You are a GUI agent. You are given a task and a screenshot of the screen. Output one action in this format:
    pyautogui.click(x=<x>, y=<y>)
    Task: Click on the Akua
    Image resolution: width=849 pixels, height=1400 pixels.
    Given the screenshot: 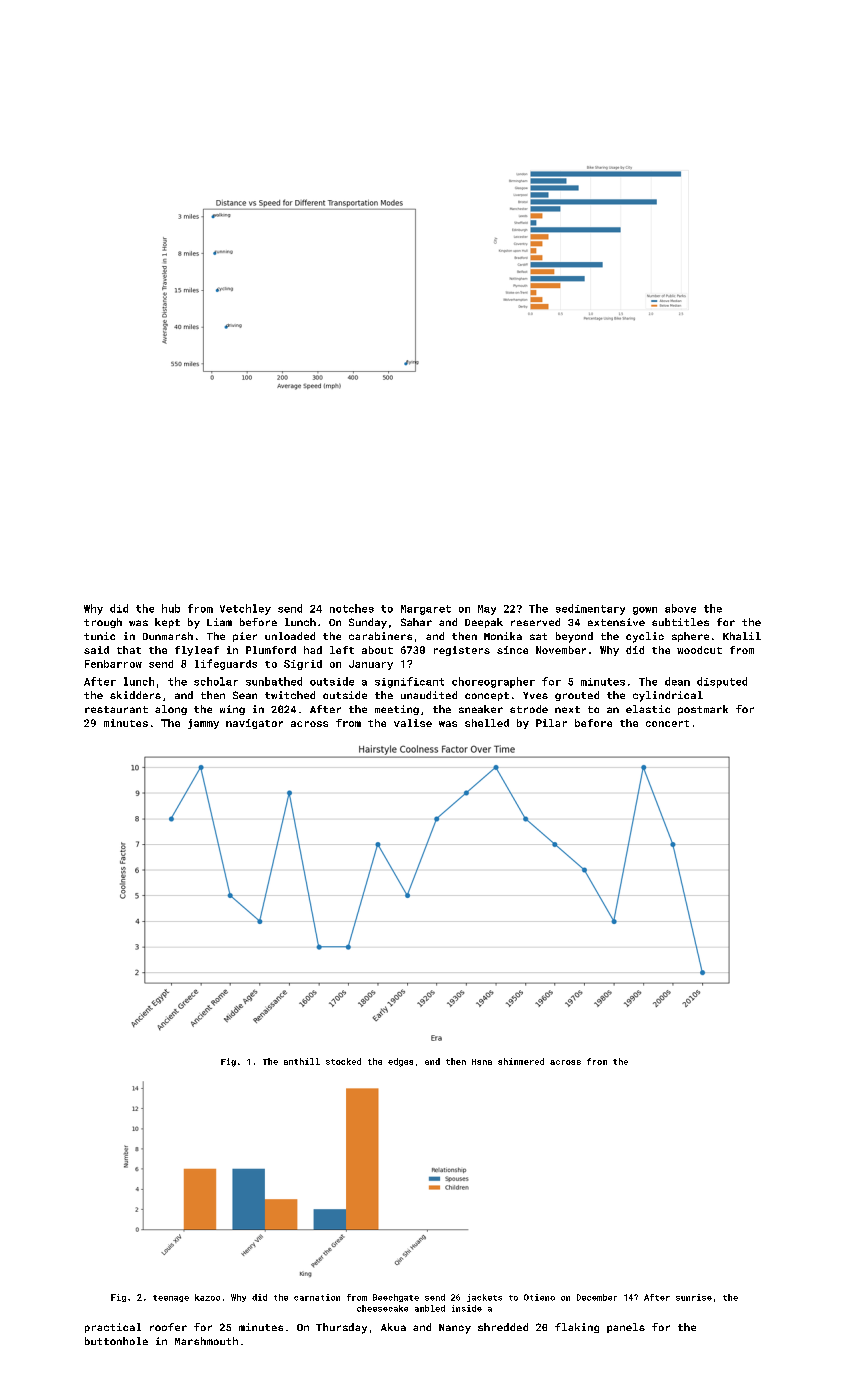 What is the action you would take?
    pyautogui.click(x=393, y=1327)
